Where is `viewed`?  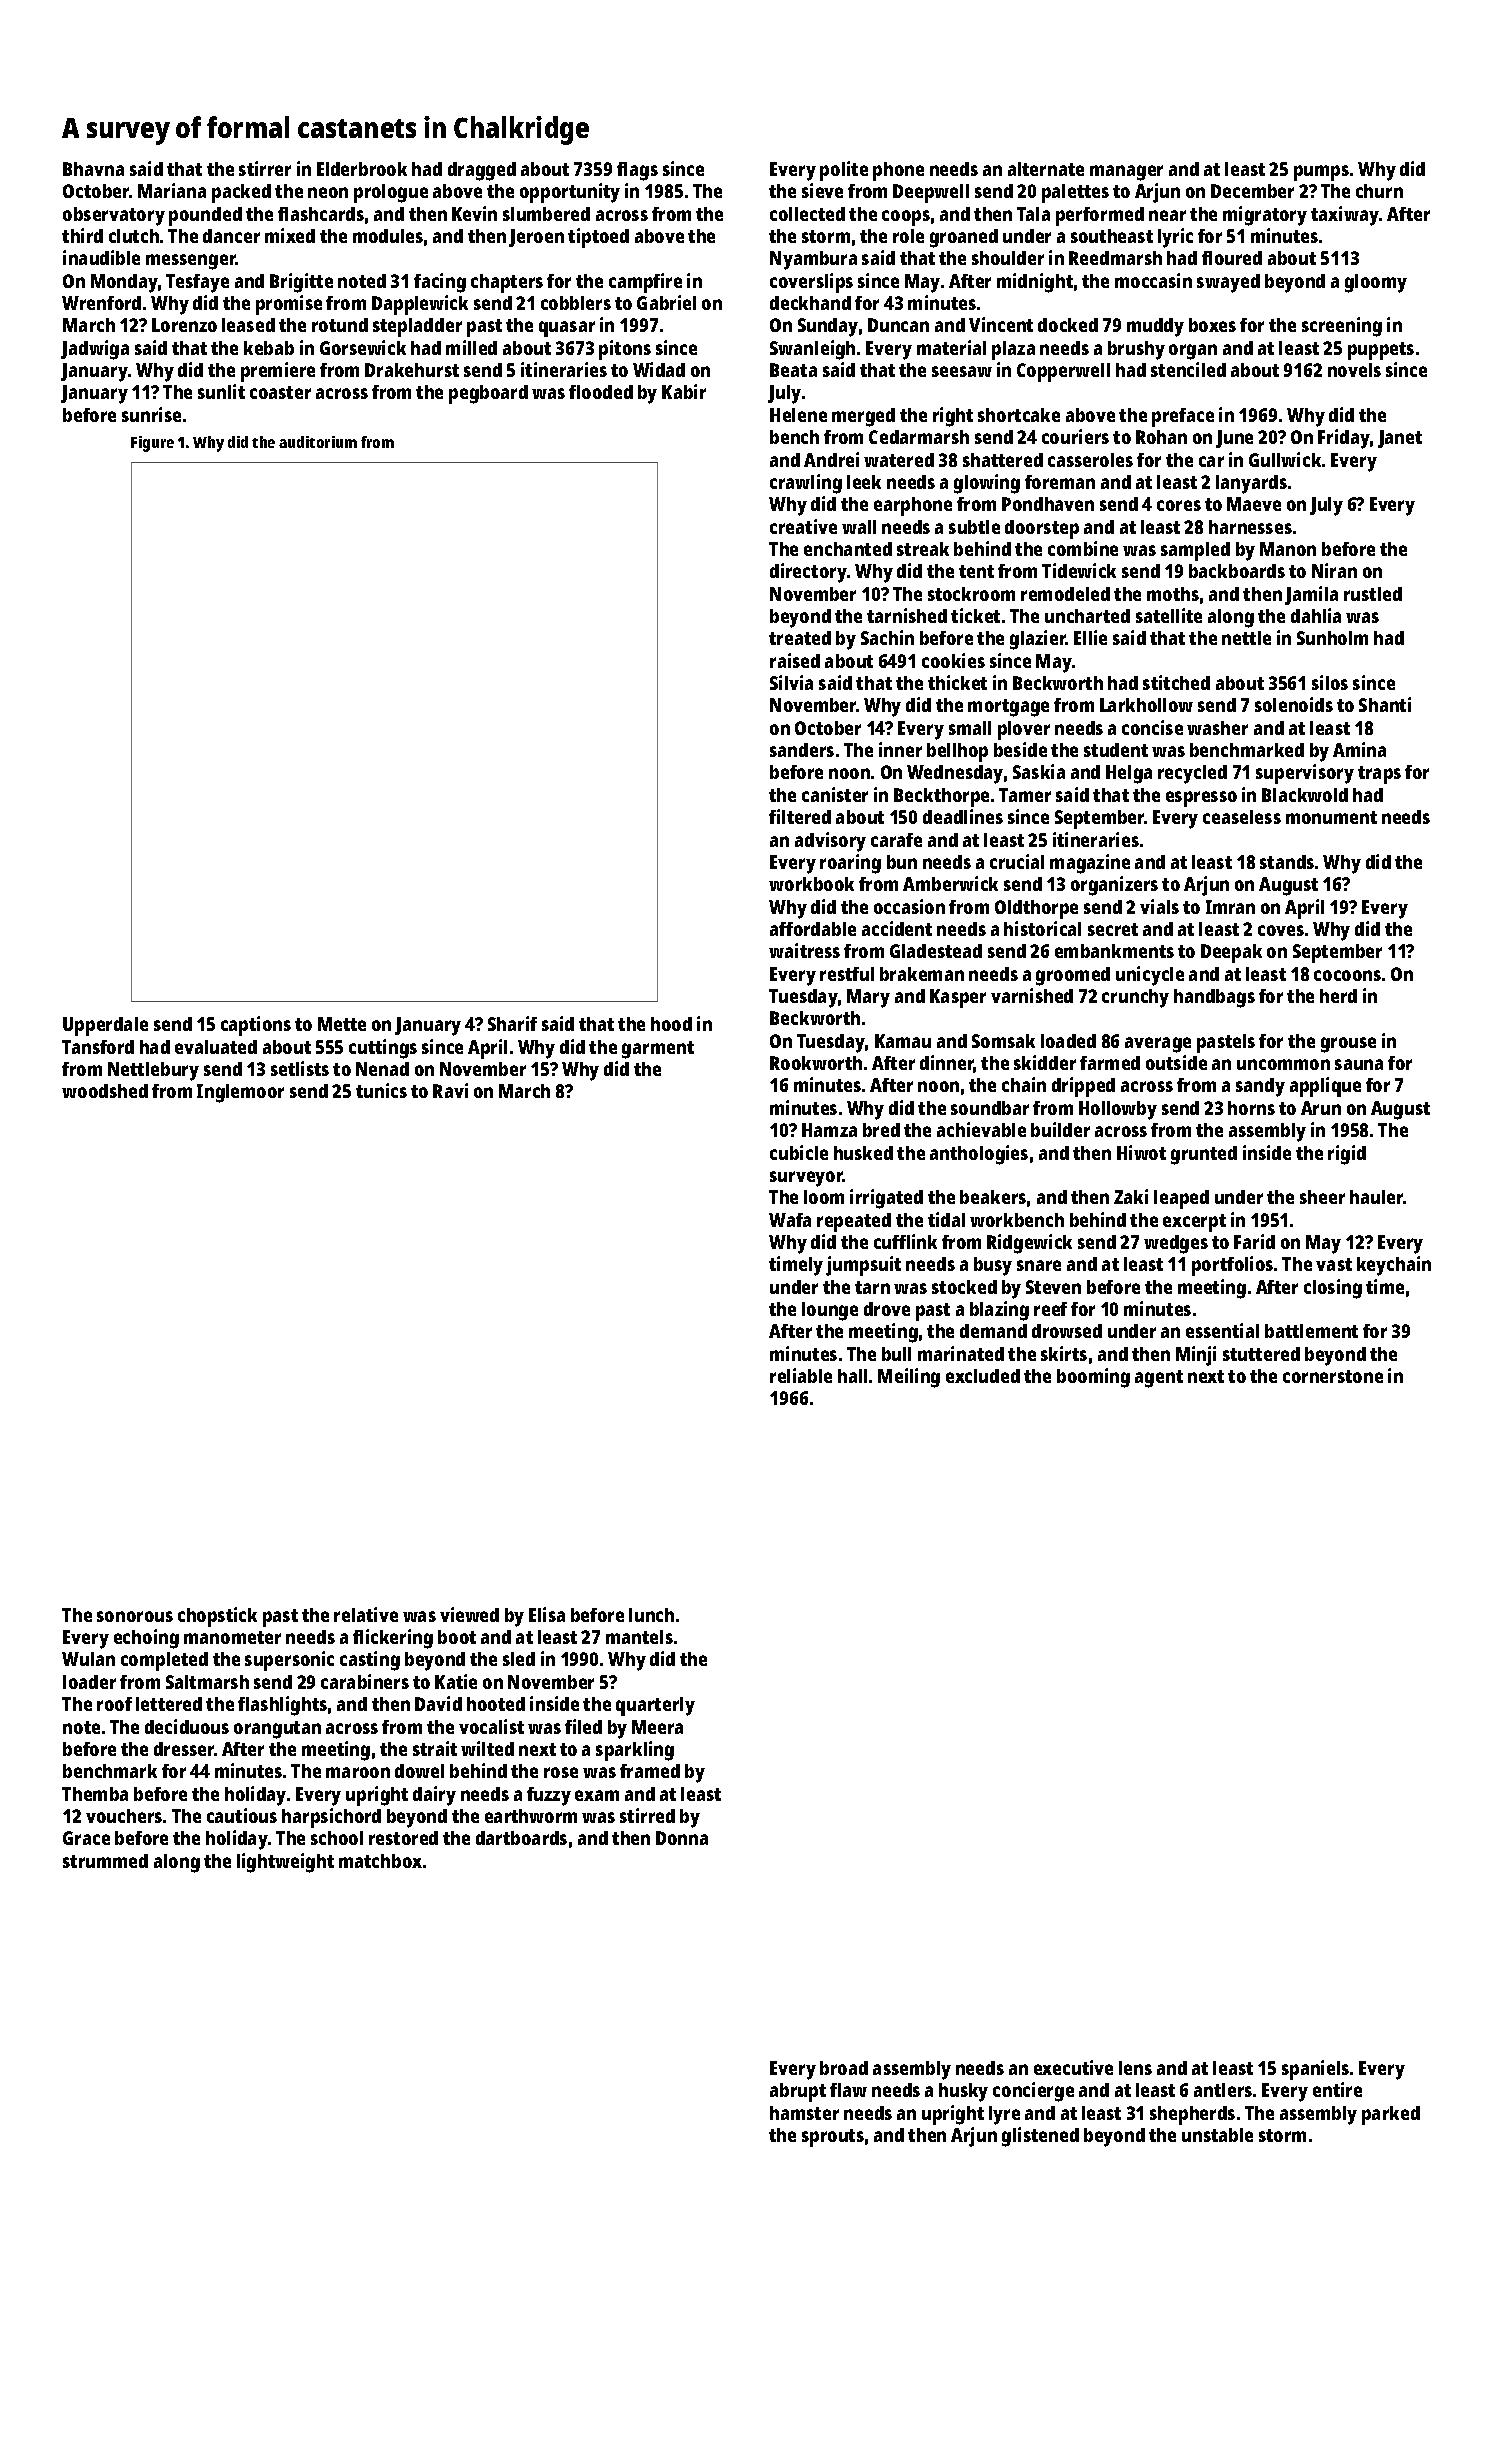 viewed is located at coordinates (469, 1614).
